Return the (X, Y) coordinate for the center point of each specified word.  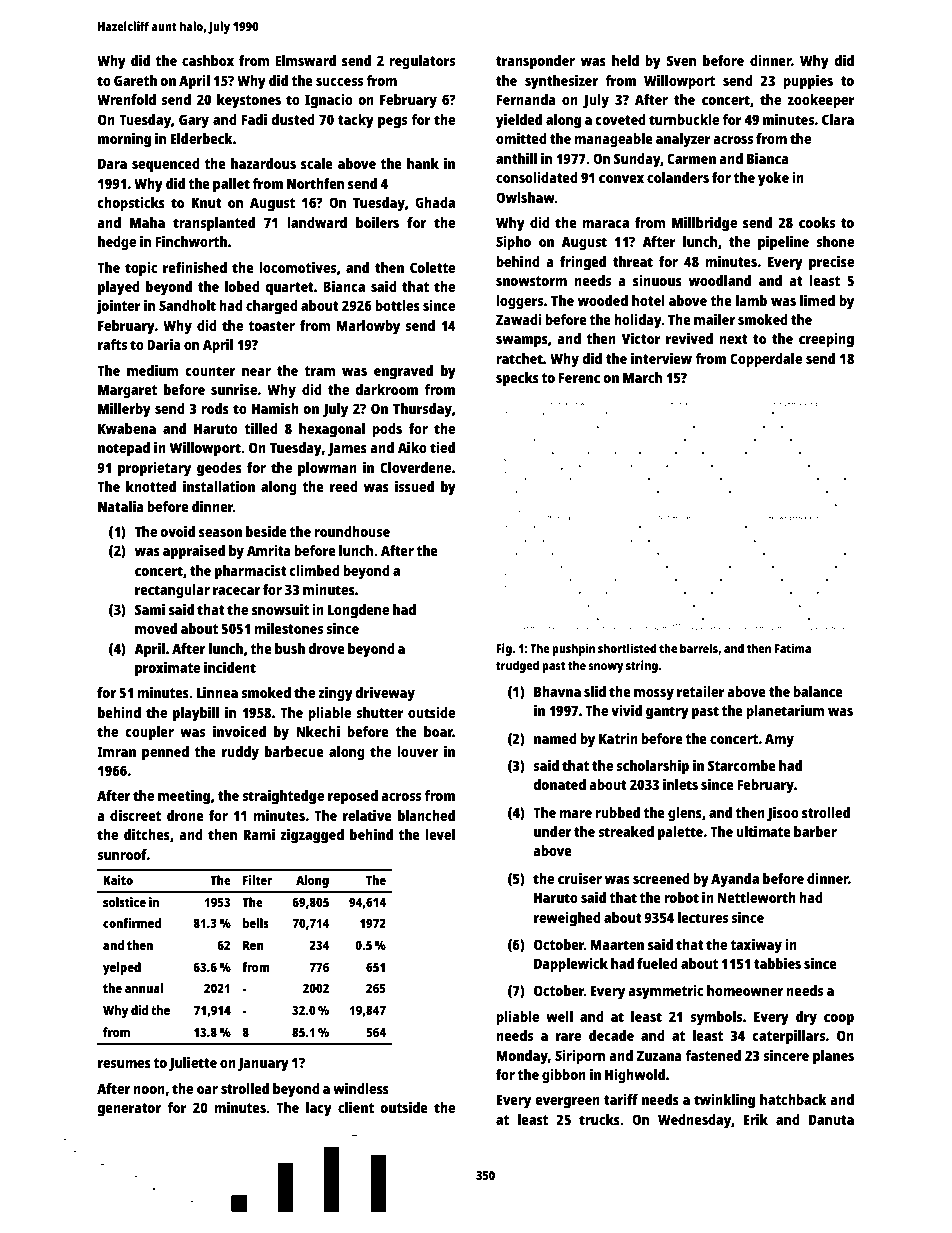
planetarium (785, 712)
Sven (681, 60)
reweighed (567, 919)
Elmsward (305, 60)
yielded (519, 121)
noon (149, 1090)
